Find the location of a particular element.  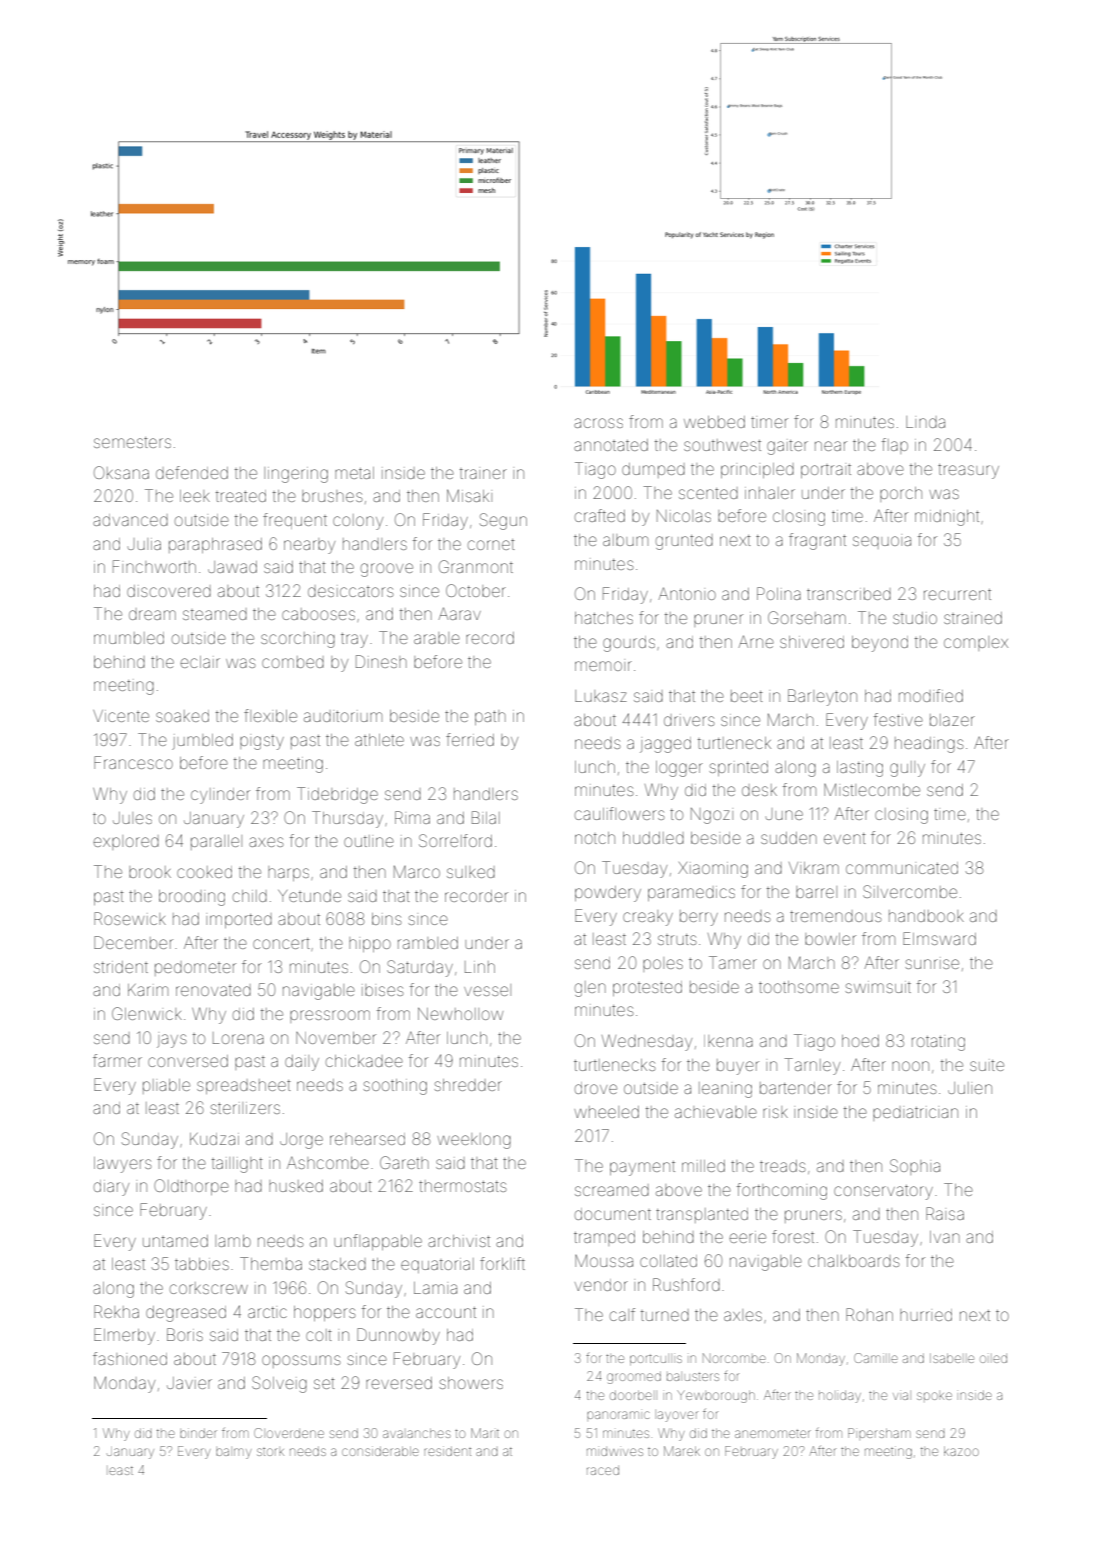

cabooses is located at coordinates (318, 614).
